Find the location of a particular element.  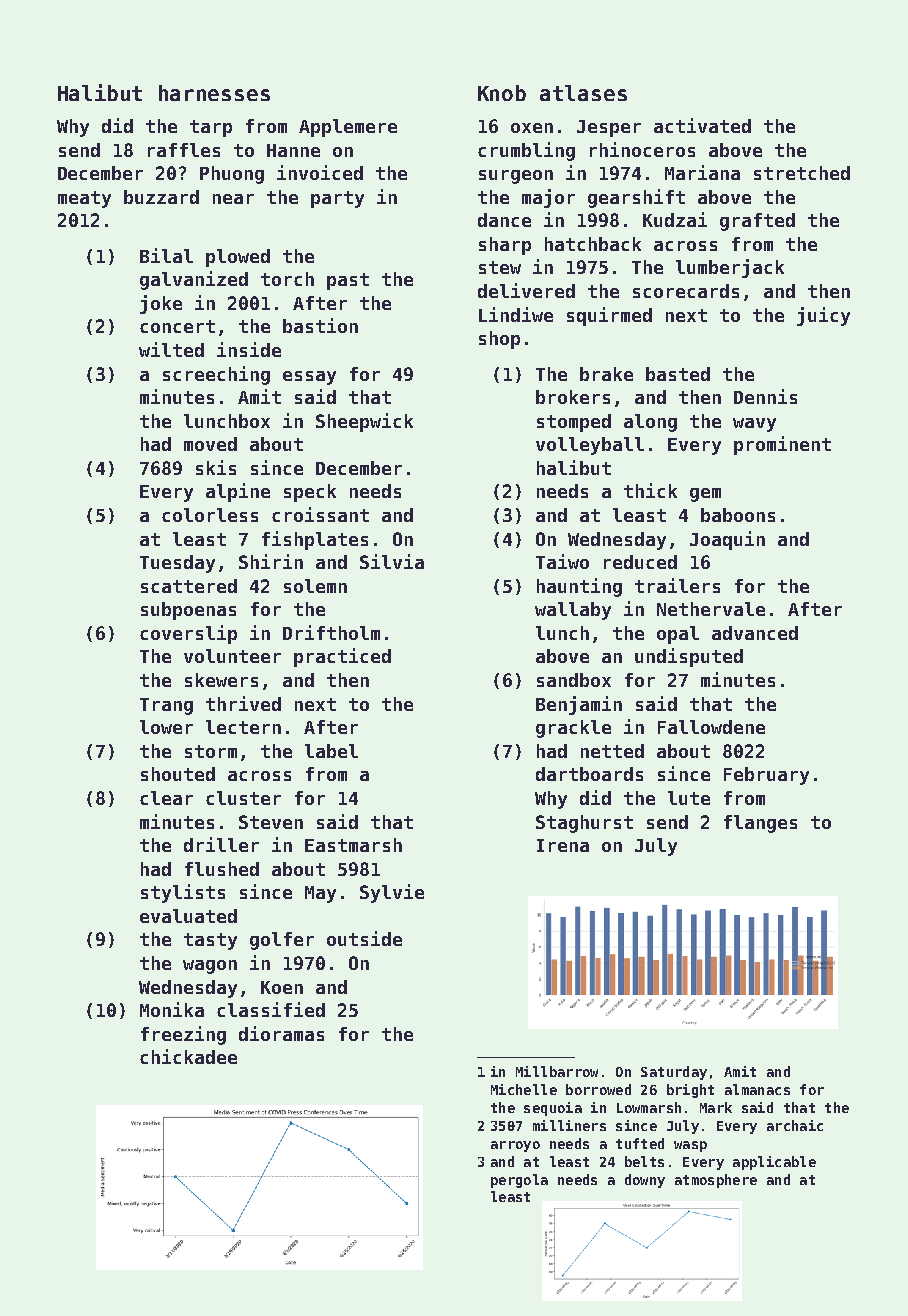

moved is located at coordinates (210, 444).
